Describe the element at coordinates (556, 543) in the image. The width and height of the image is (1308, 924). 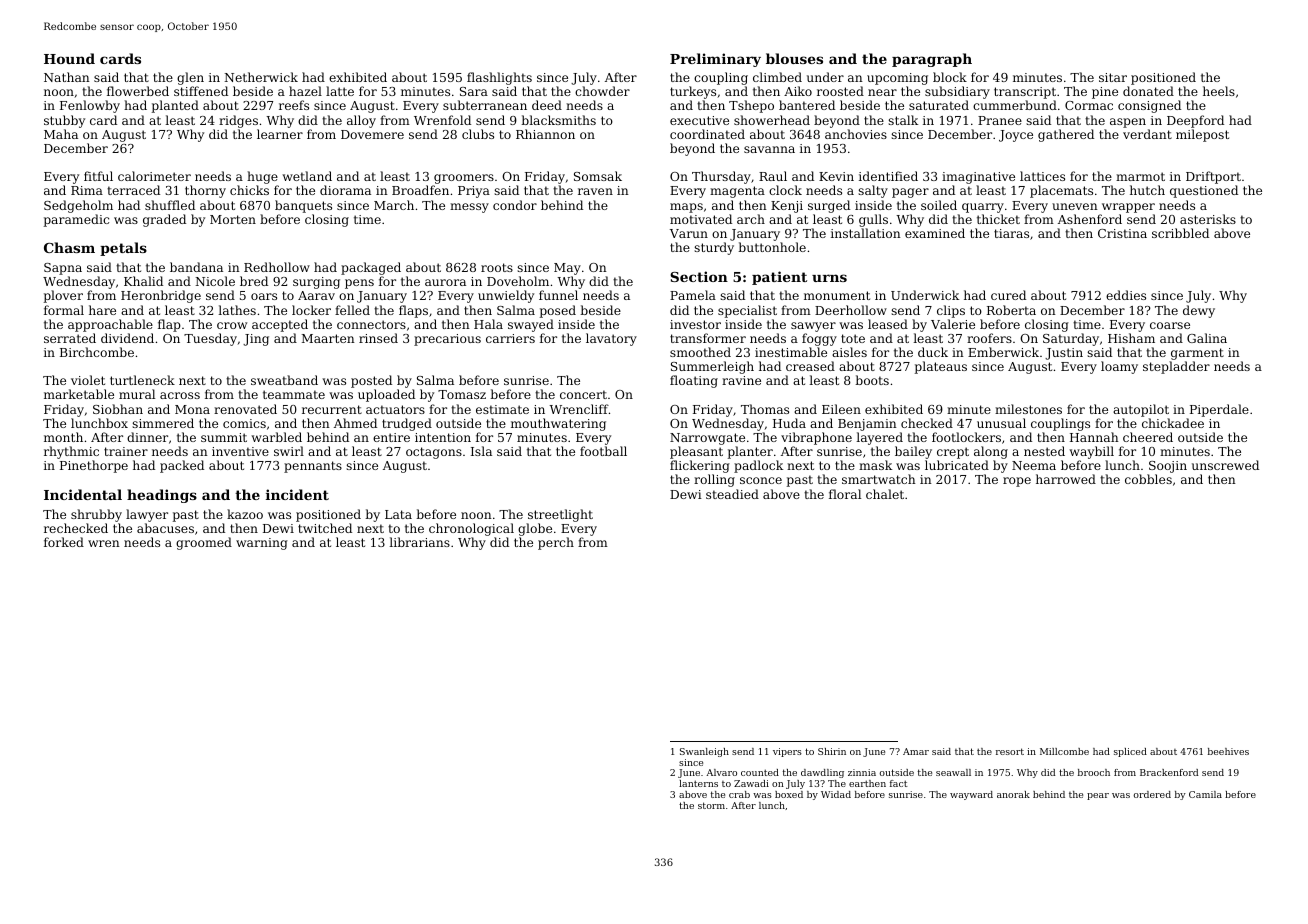
I see `perch` at that location.
